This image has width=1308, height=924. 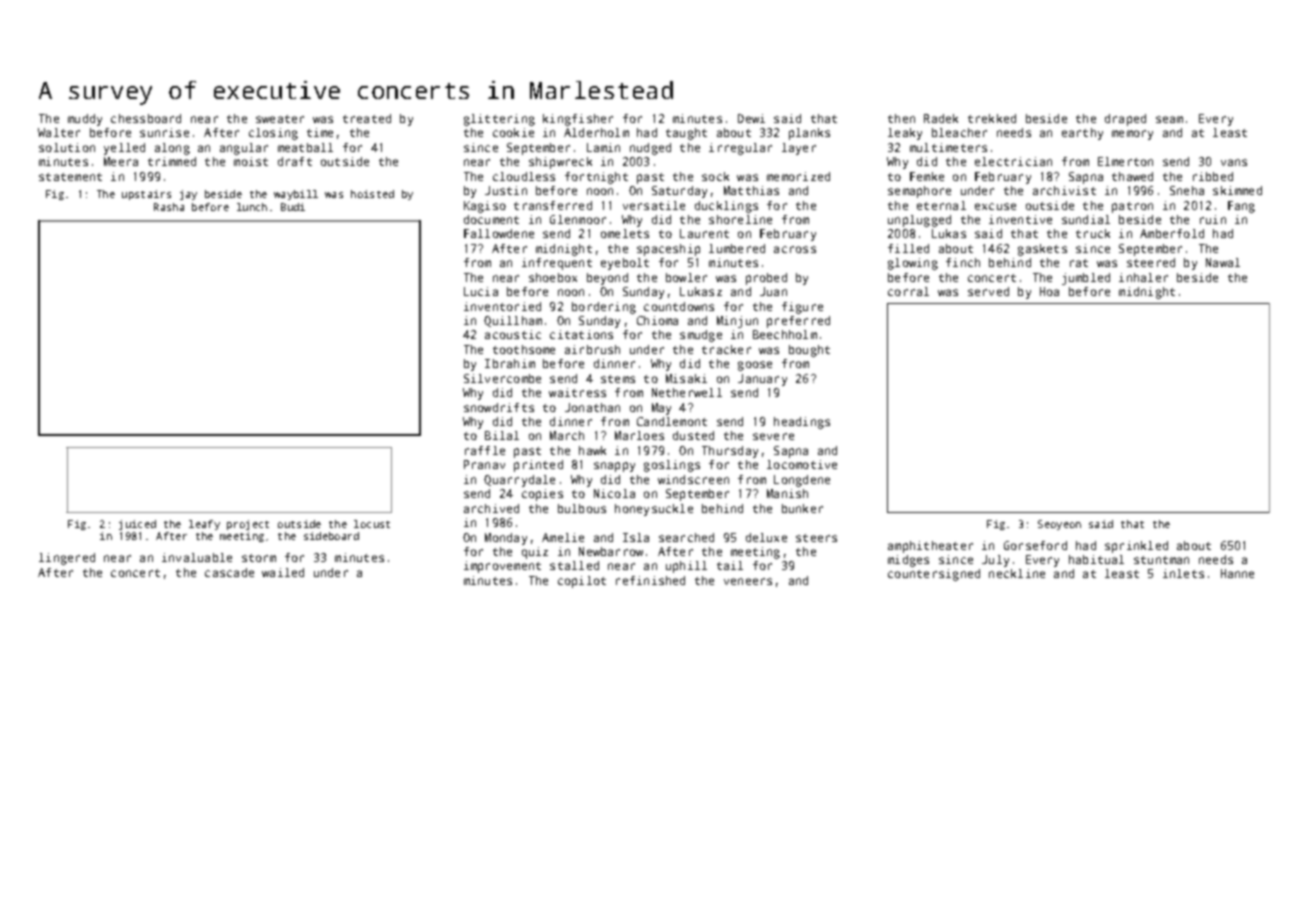 I want to click on trekked, so click(x=992, y=118).
